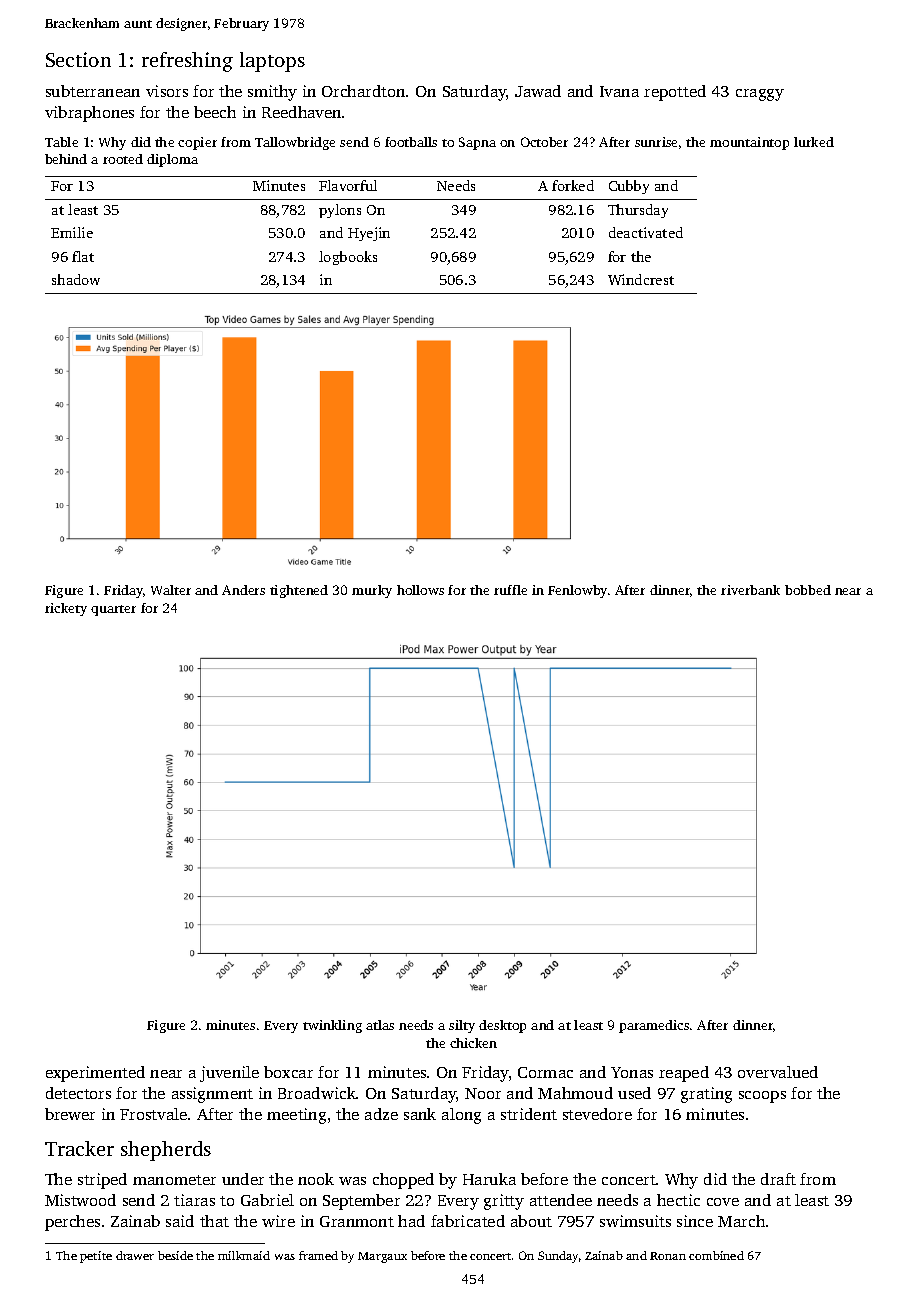 The image size is (924, 1308). I want to click on Fenlowby, so click(577, 591).
